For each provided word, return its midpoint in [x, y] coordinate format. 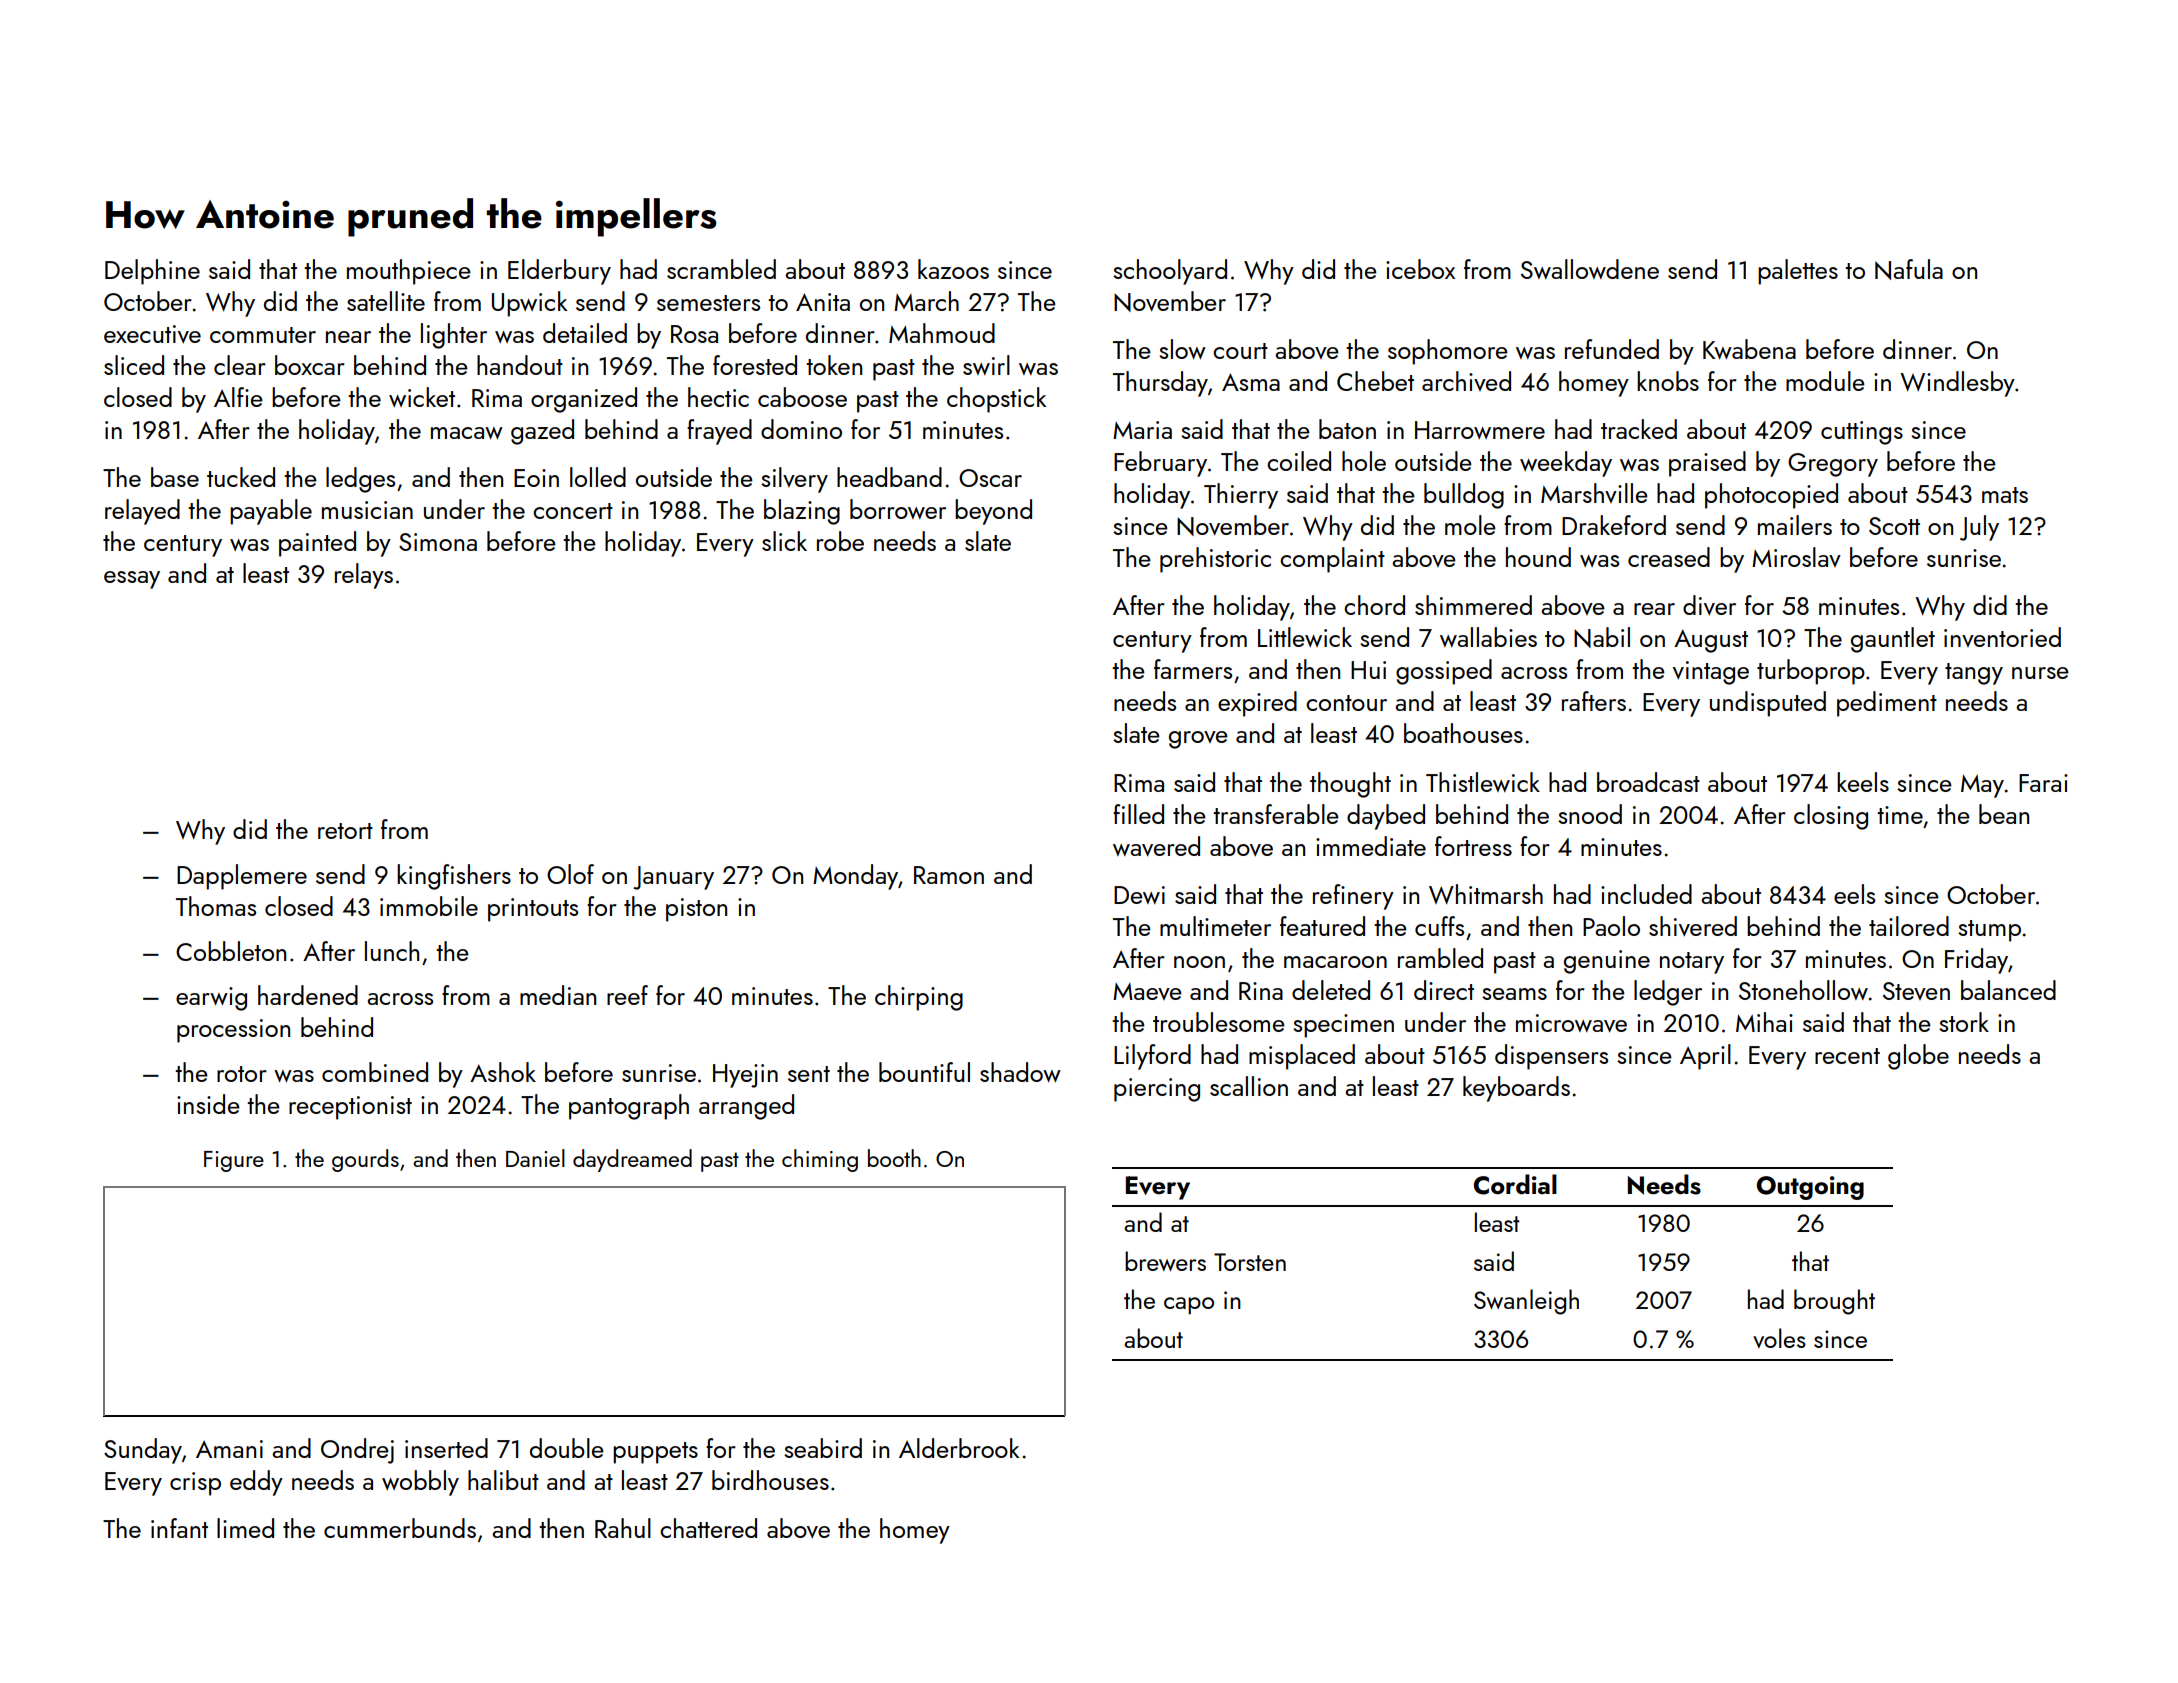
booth [894, 1158]
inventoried [2002, 637]
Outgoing [1810, 1188]
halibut [503, 1480]
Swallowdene [1590, 269]
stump [1989, 931]
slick [784, 541]
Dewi [1139, 895]
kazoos [953, 269]
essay [132, 580]
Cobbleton [231, 951]
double [567, 1448]
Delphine [152, 272]
